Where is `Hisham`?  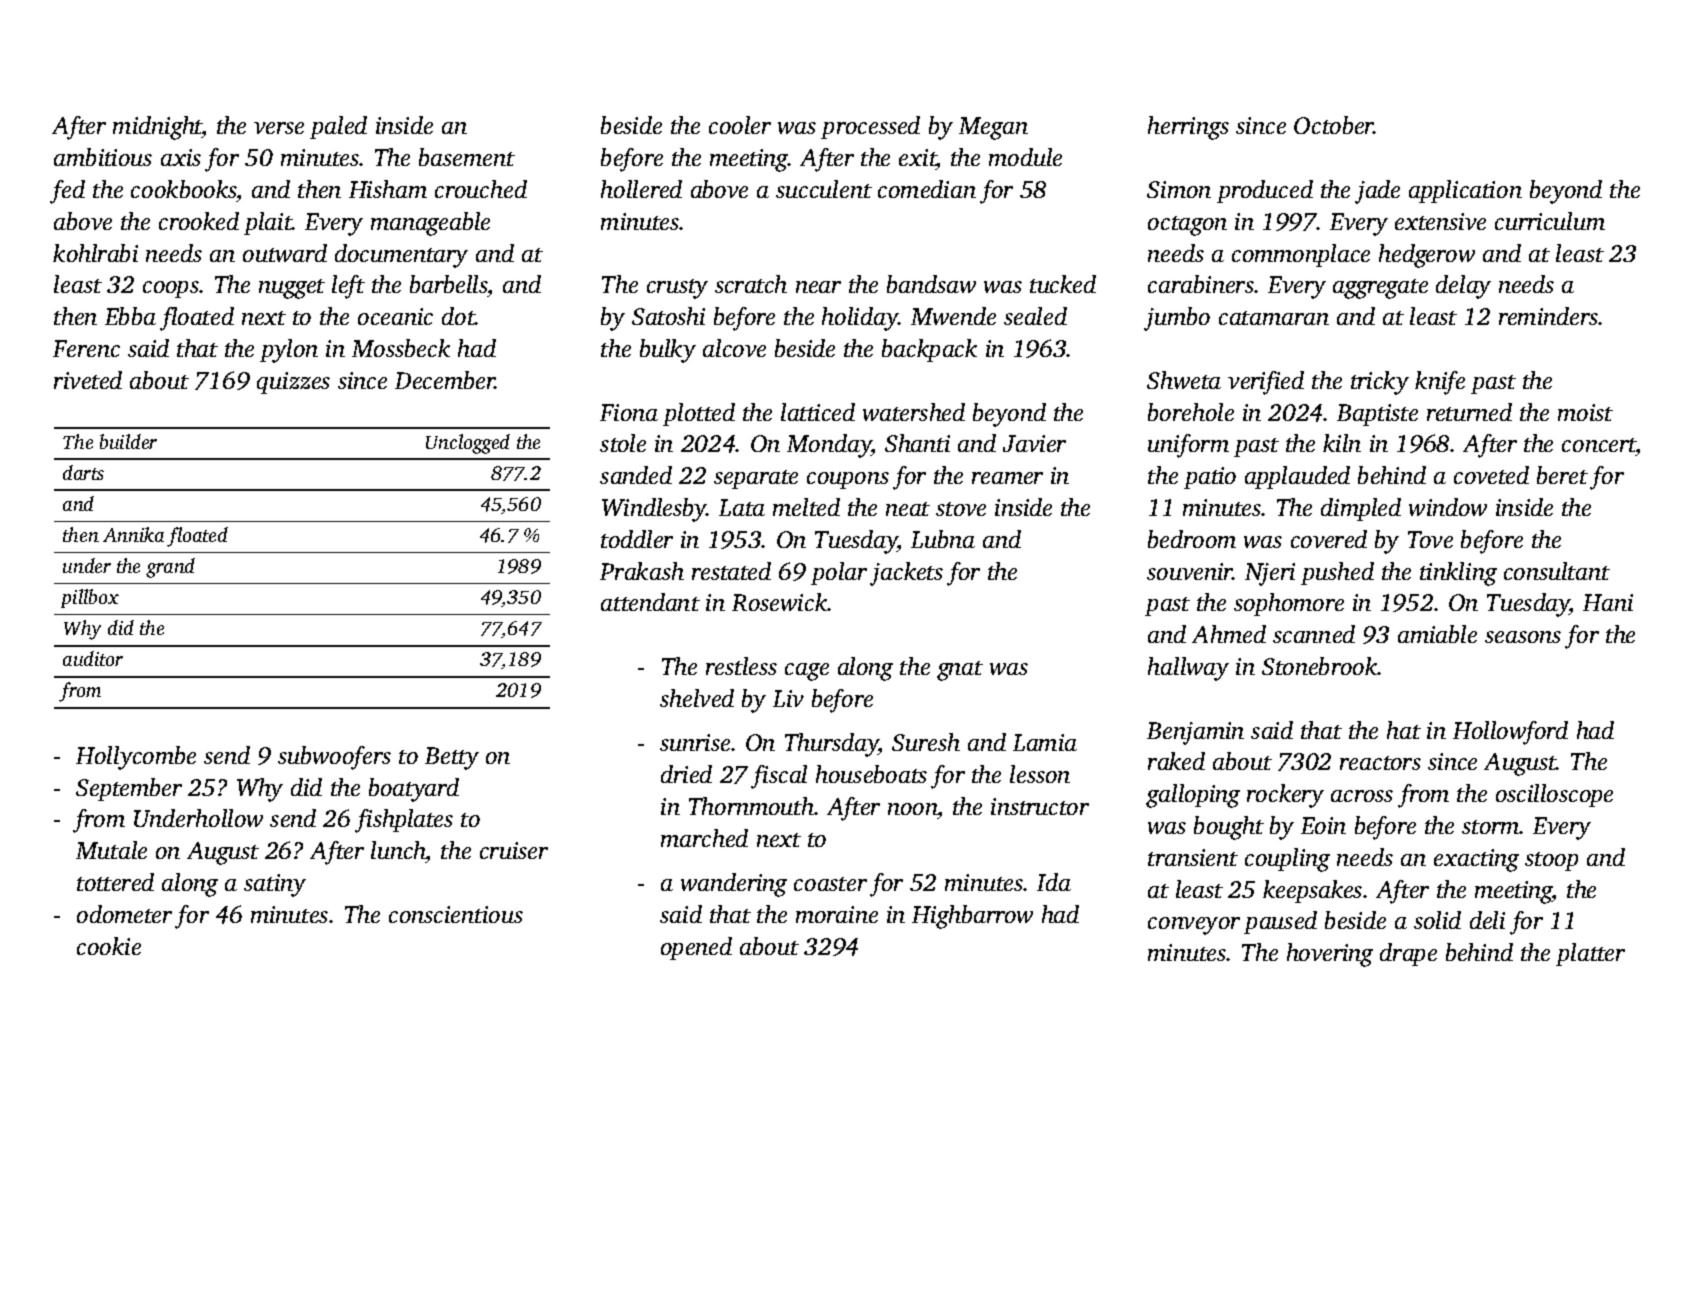 Hisham is located at coordinates (388, 189).
